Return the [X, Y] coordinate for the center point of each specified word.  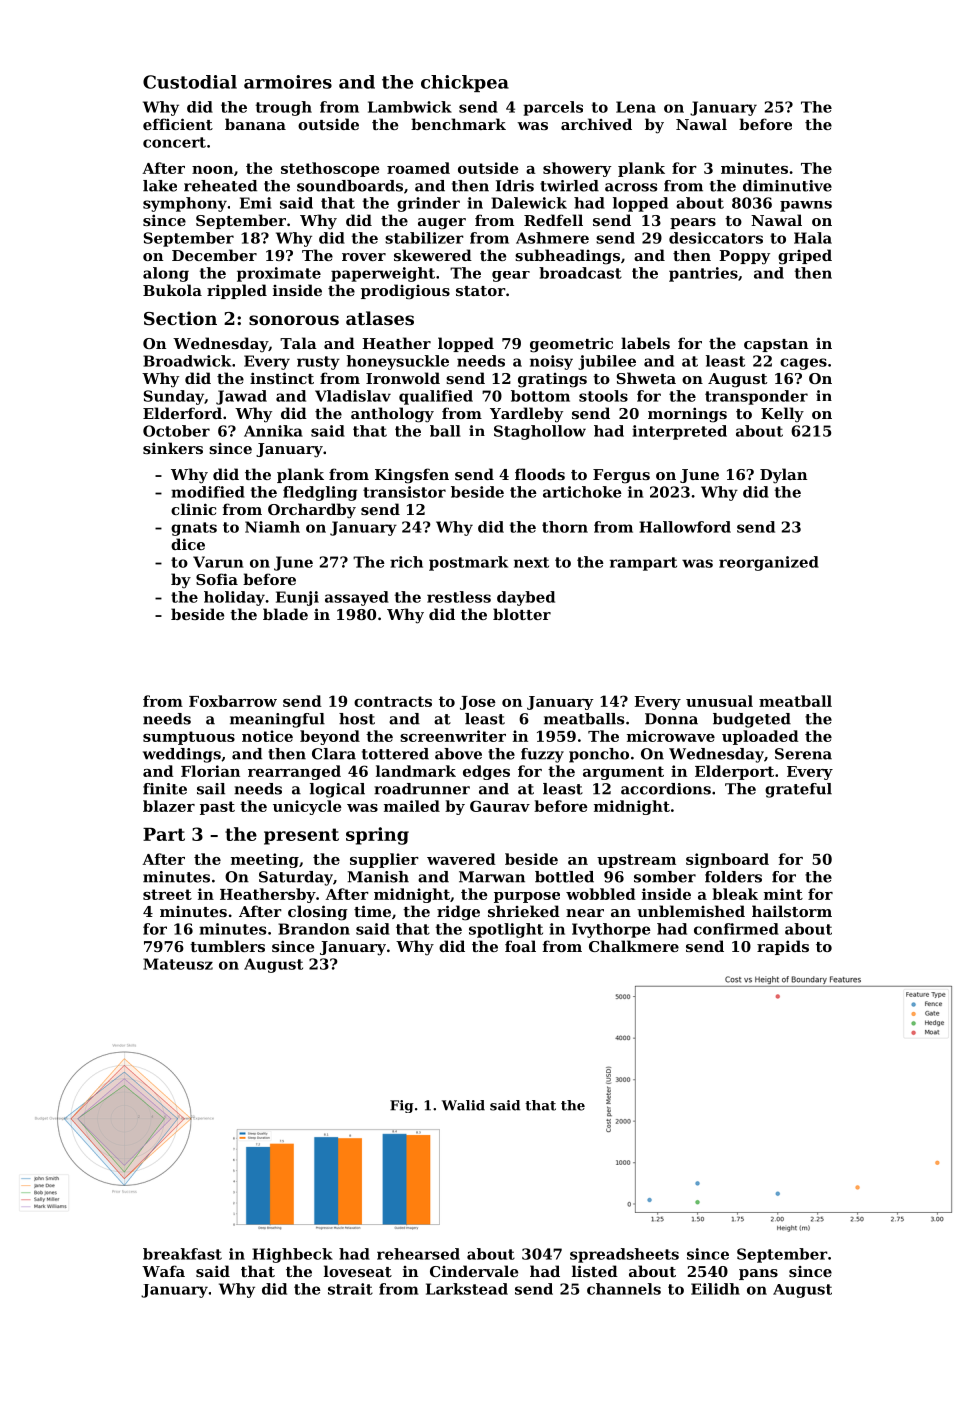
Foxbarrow [233, 701]
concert [174, 142]
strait [350, 1289]
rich [406, 562]
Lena [636, 107]
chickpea [465, 83]
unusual [719, 701]
